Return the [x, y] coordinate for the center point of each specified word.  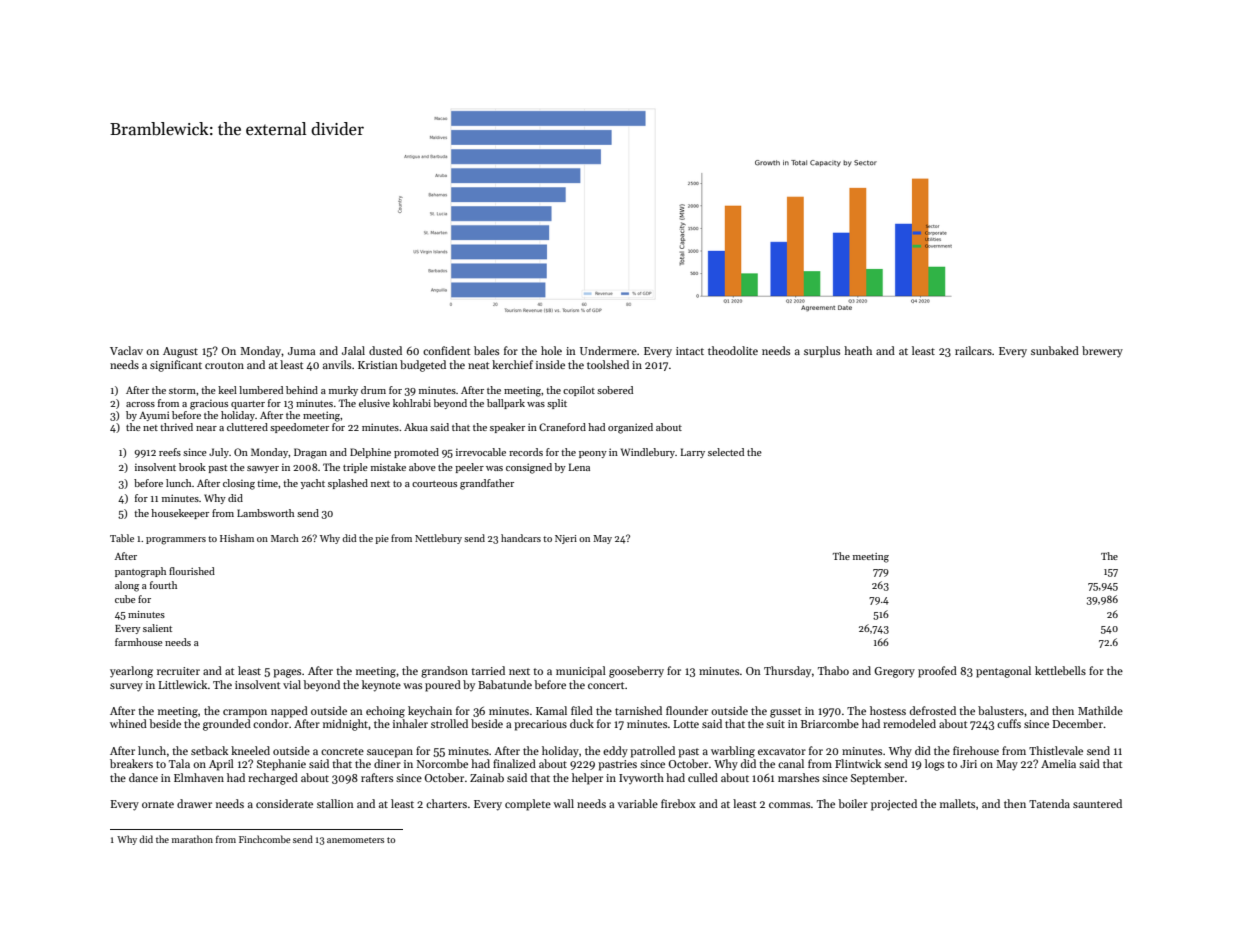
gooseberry [636, 672]
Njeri [566, 539]
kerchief [512, 364]
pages [287, 673]
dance [143, 777]
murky [343, 391]
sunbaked [1055, 350]
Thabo [833, 670]
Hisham [237, 538]
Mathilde [1100, 710]
